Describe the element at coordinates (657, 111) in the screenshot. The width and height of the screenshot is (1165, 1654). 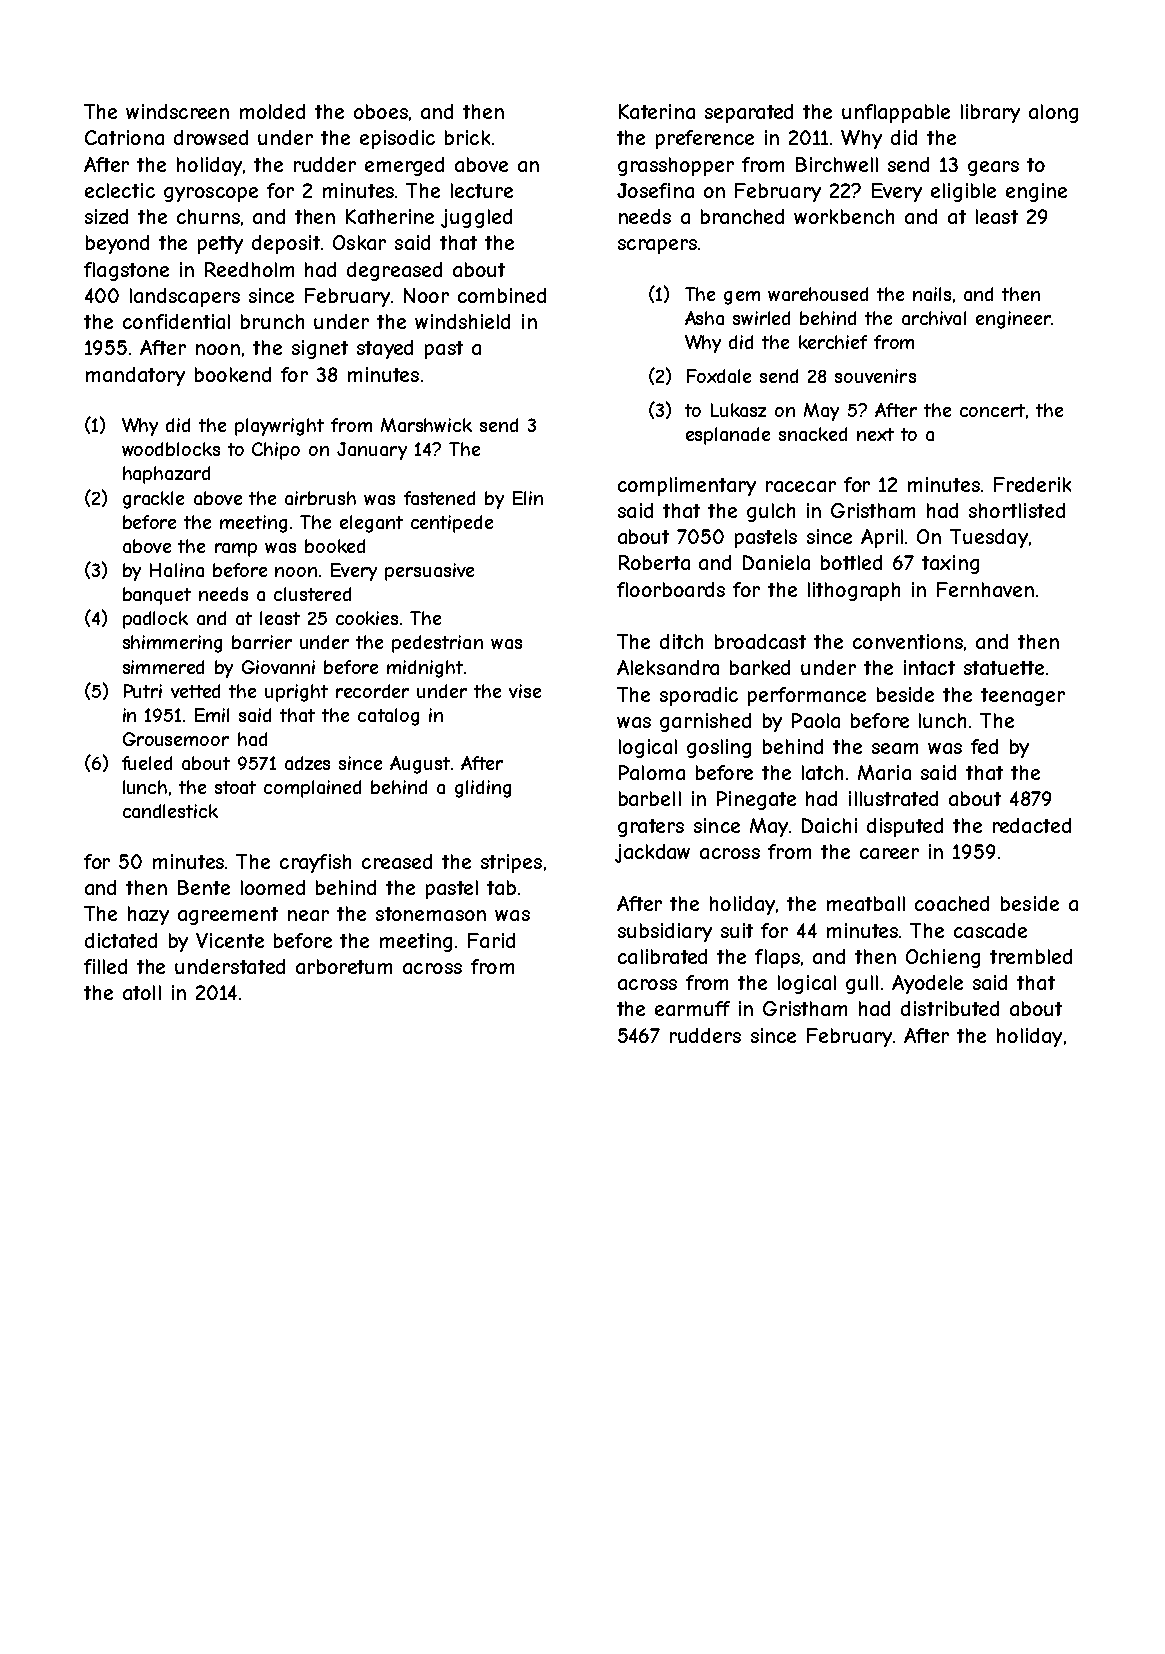
I see `Katerina` at that location.
